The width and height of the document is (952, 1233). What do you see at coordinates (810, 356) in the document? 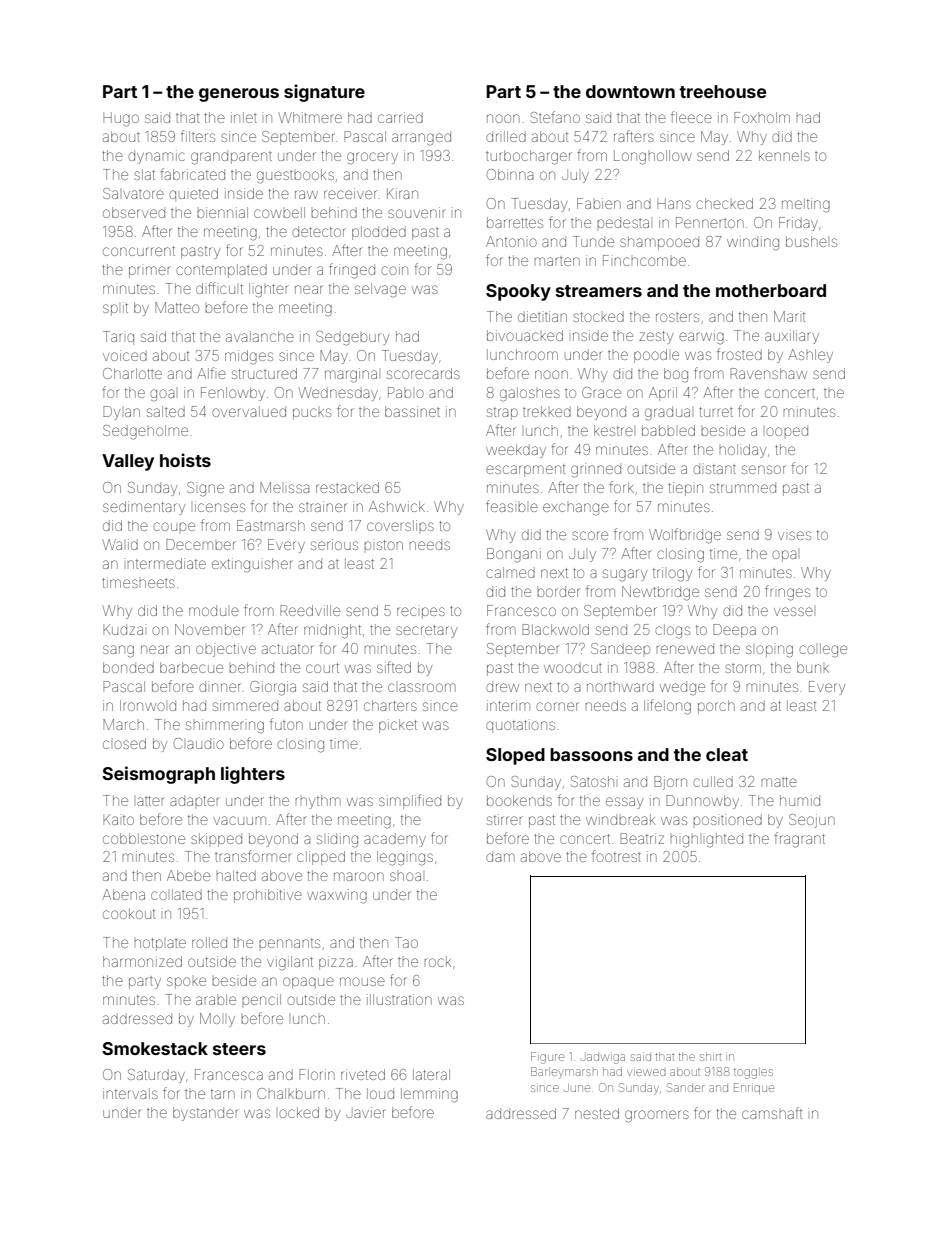
I see `Ashley` at bounding box center [810, 356].
